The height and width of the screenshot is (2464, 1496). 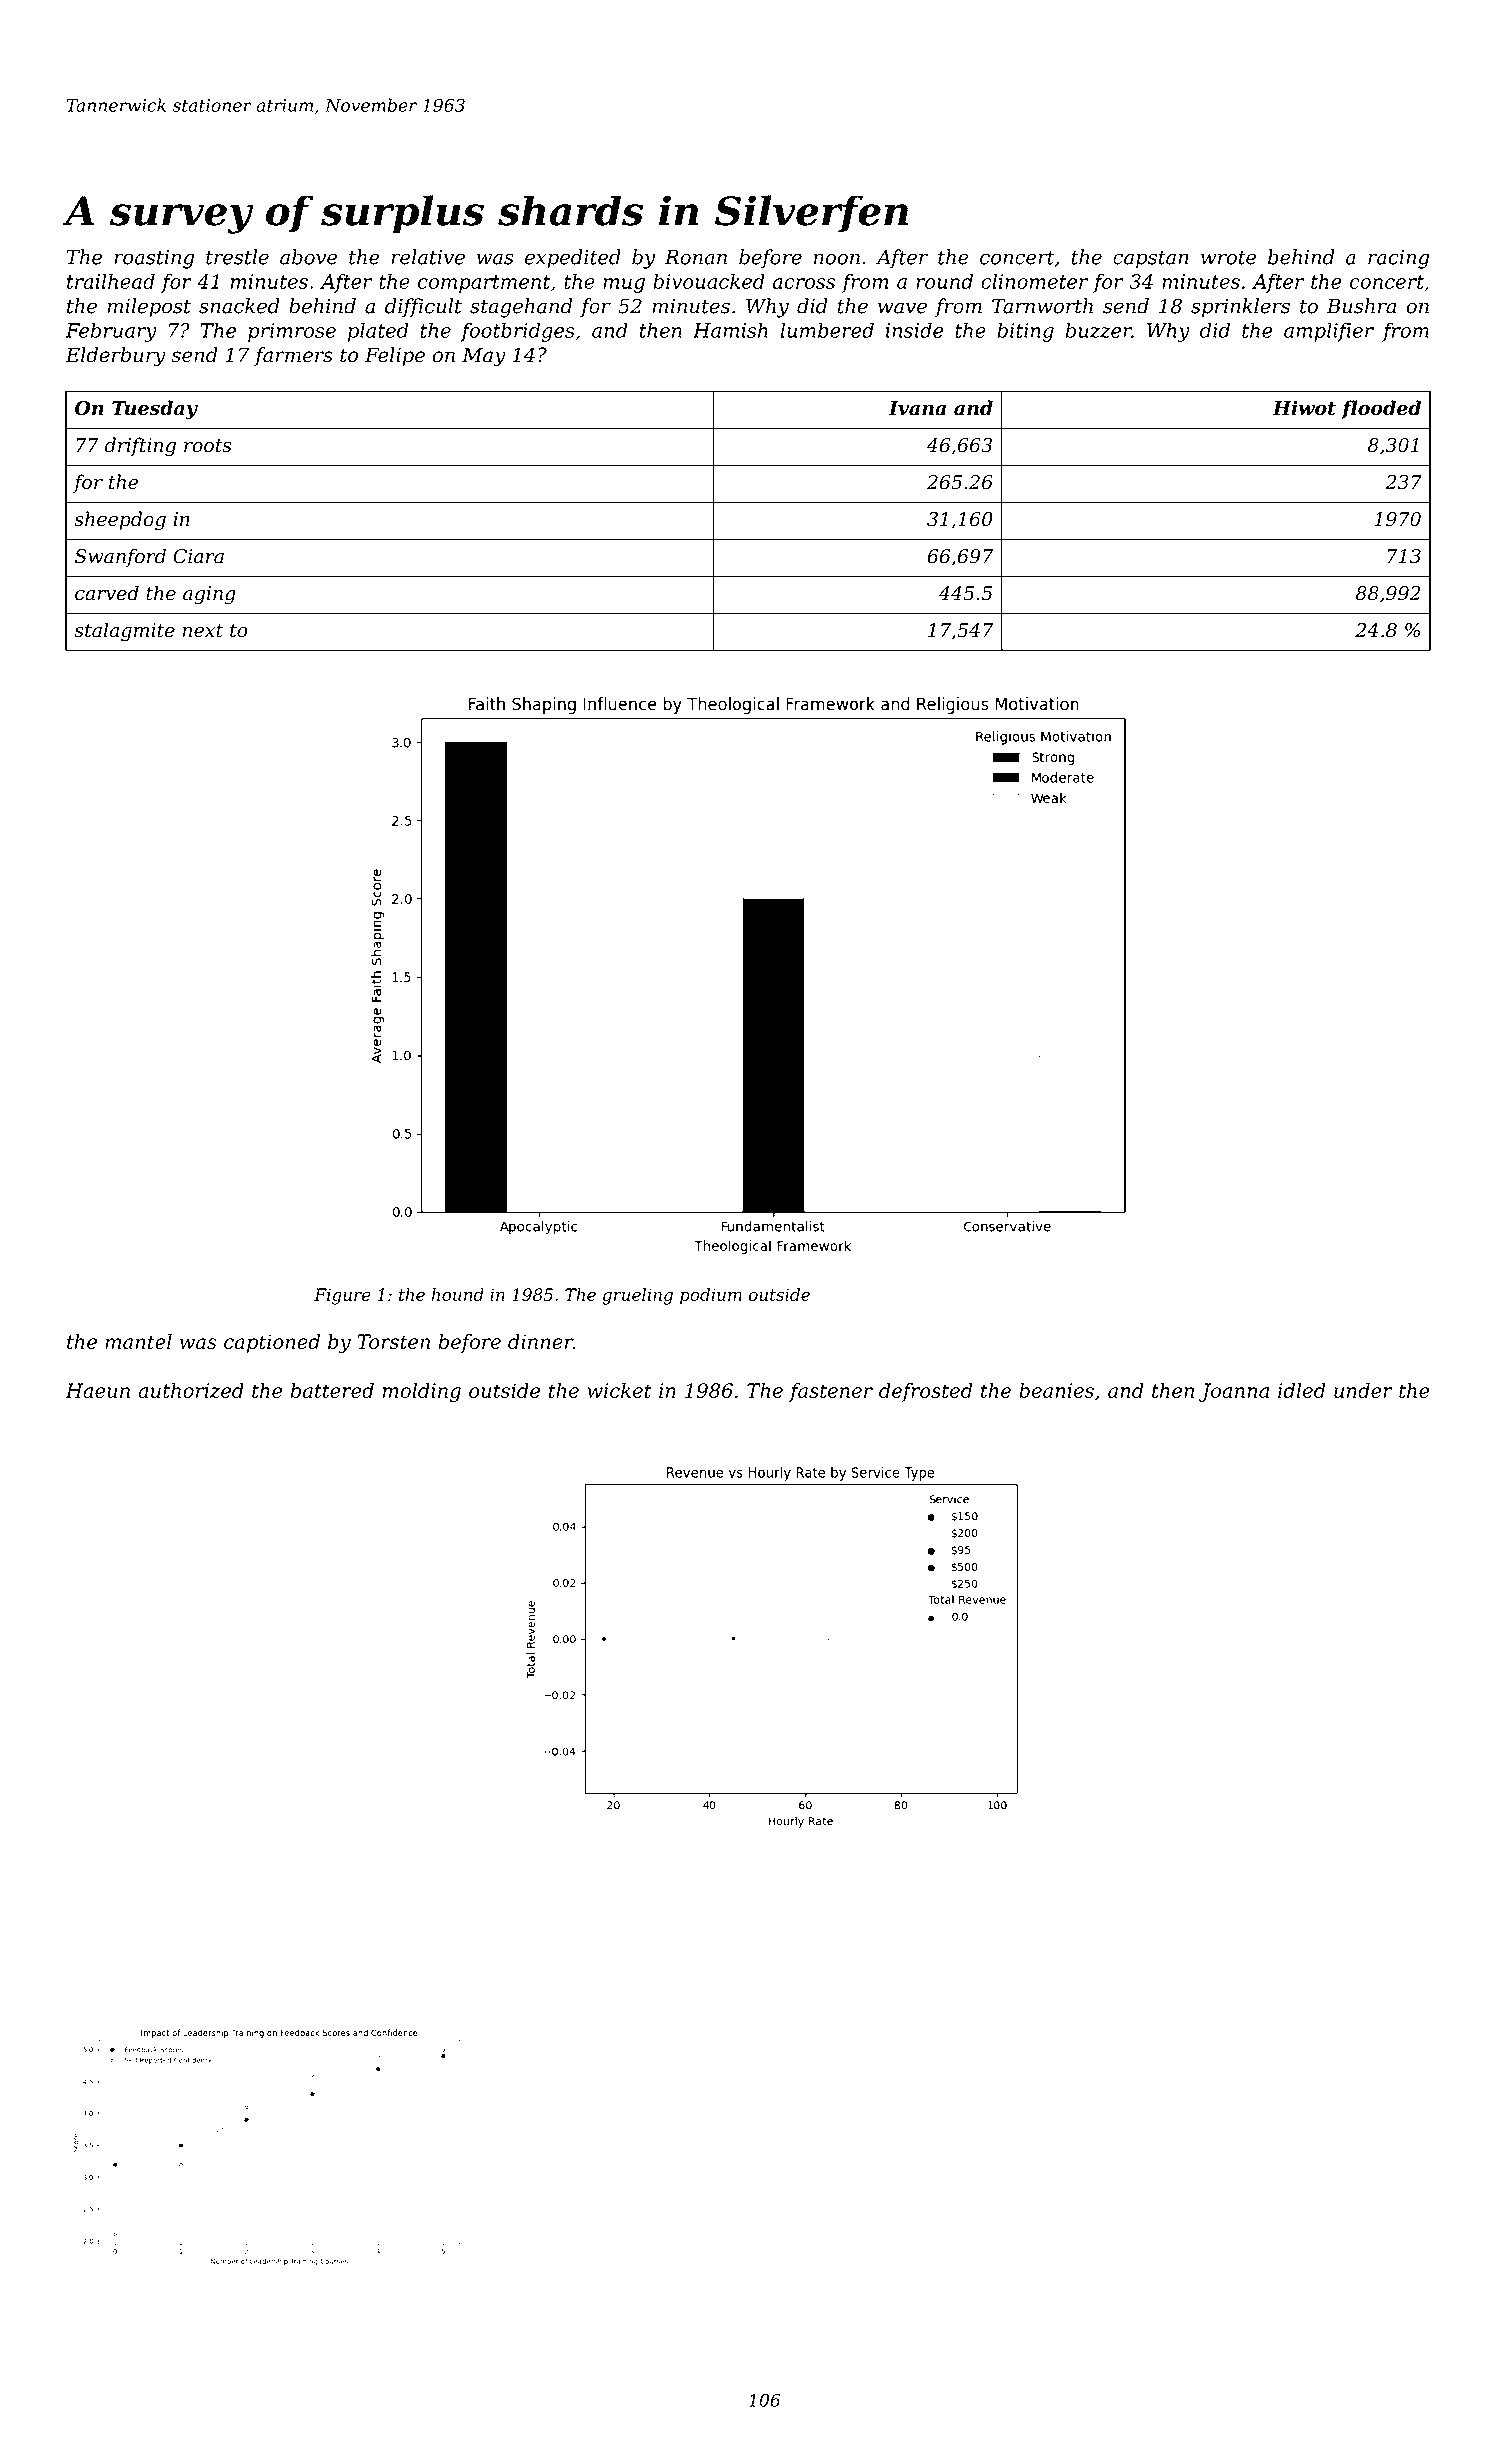 I want to click on next, so click(x=203, y=631).
